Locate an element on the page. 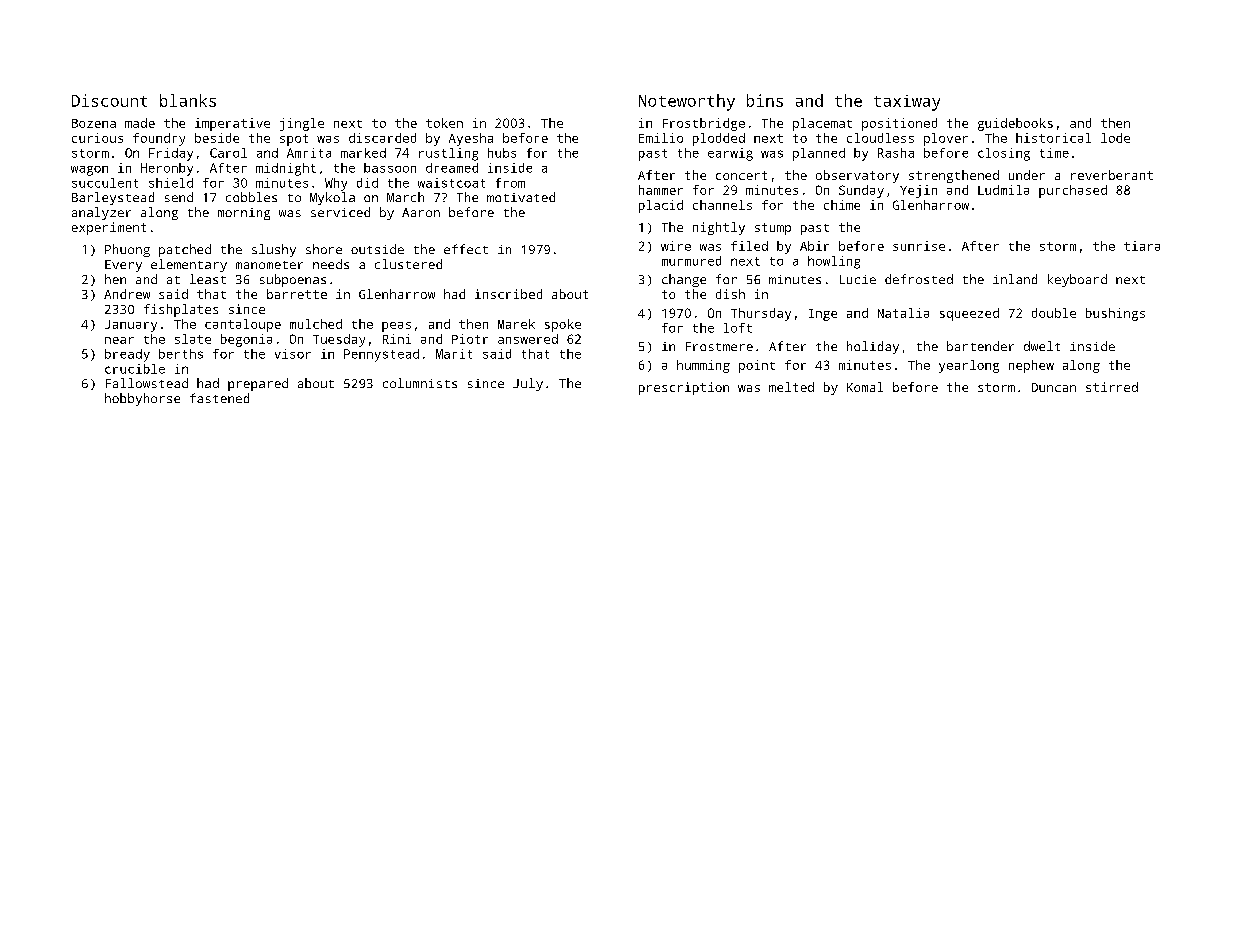  Komal is located at coordinates (865, 387).
